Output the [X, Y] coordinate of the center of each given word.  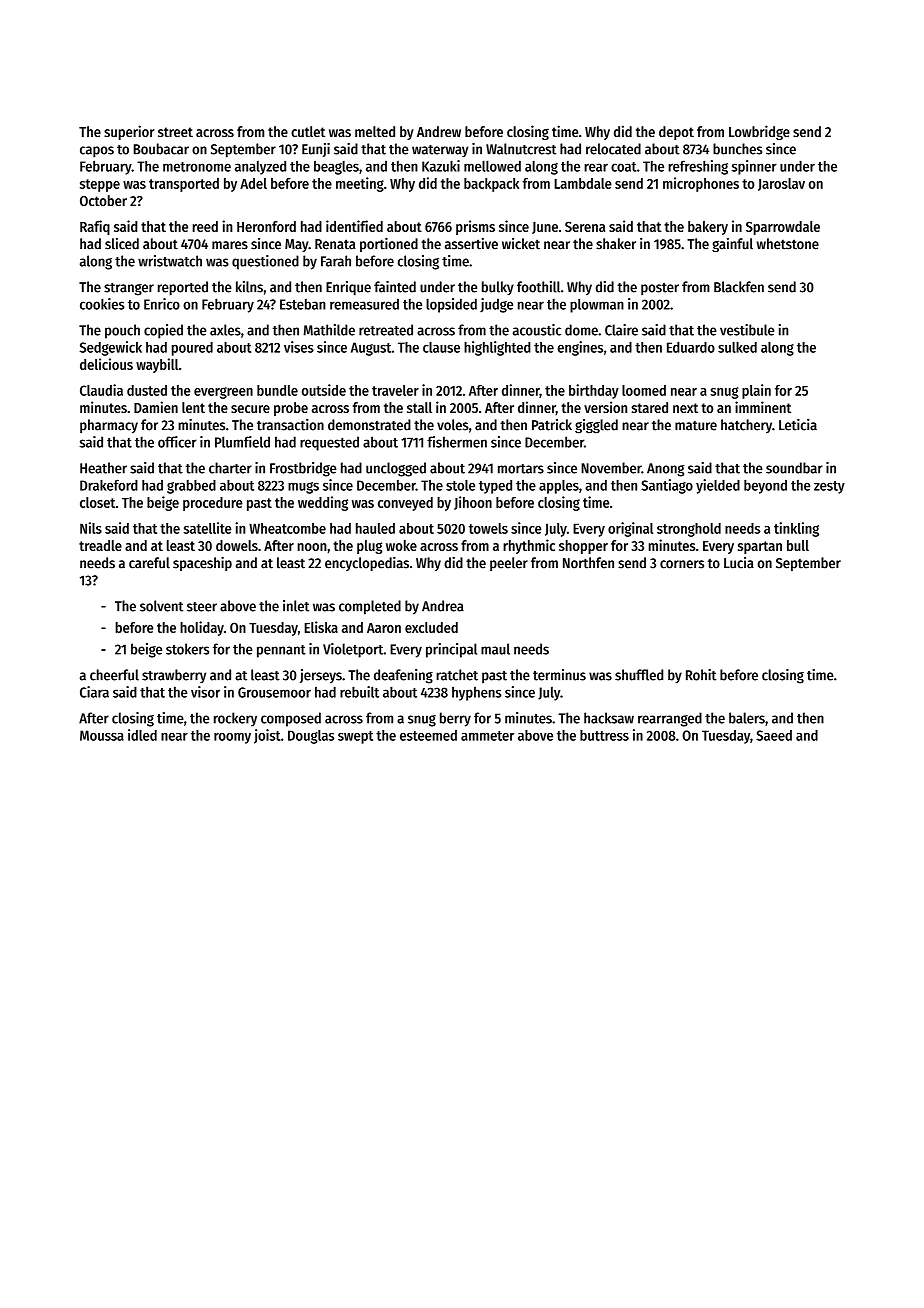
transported [184, 185]
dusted [147, 390]
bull [798, 545]
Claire [621, 330]
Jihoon [473, 503]
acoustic [537, 330]
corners [682, 564]
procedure [213, 504]
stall [419, 407]
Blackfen [739, 287]
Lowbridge [759, 132]
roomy [232, 738]
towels [488, 528]
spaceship [202, 564]
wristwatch [170, 261]
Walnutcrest [521, 149]
